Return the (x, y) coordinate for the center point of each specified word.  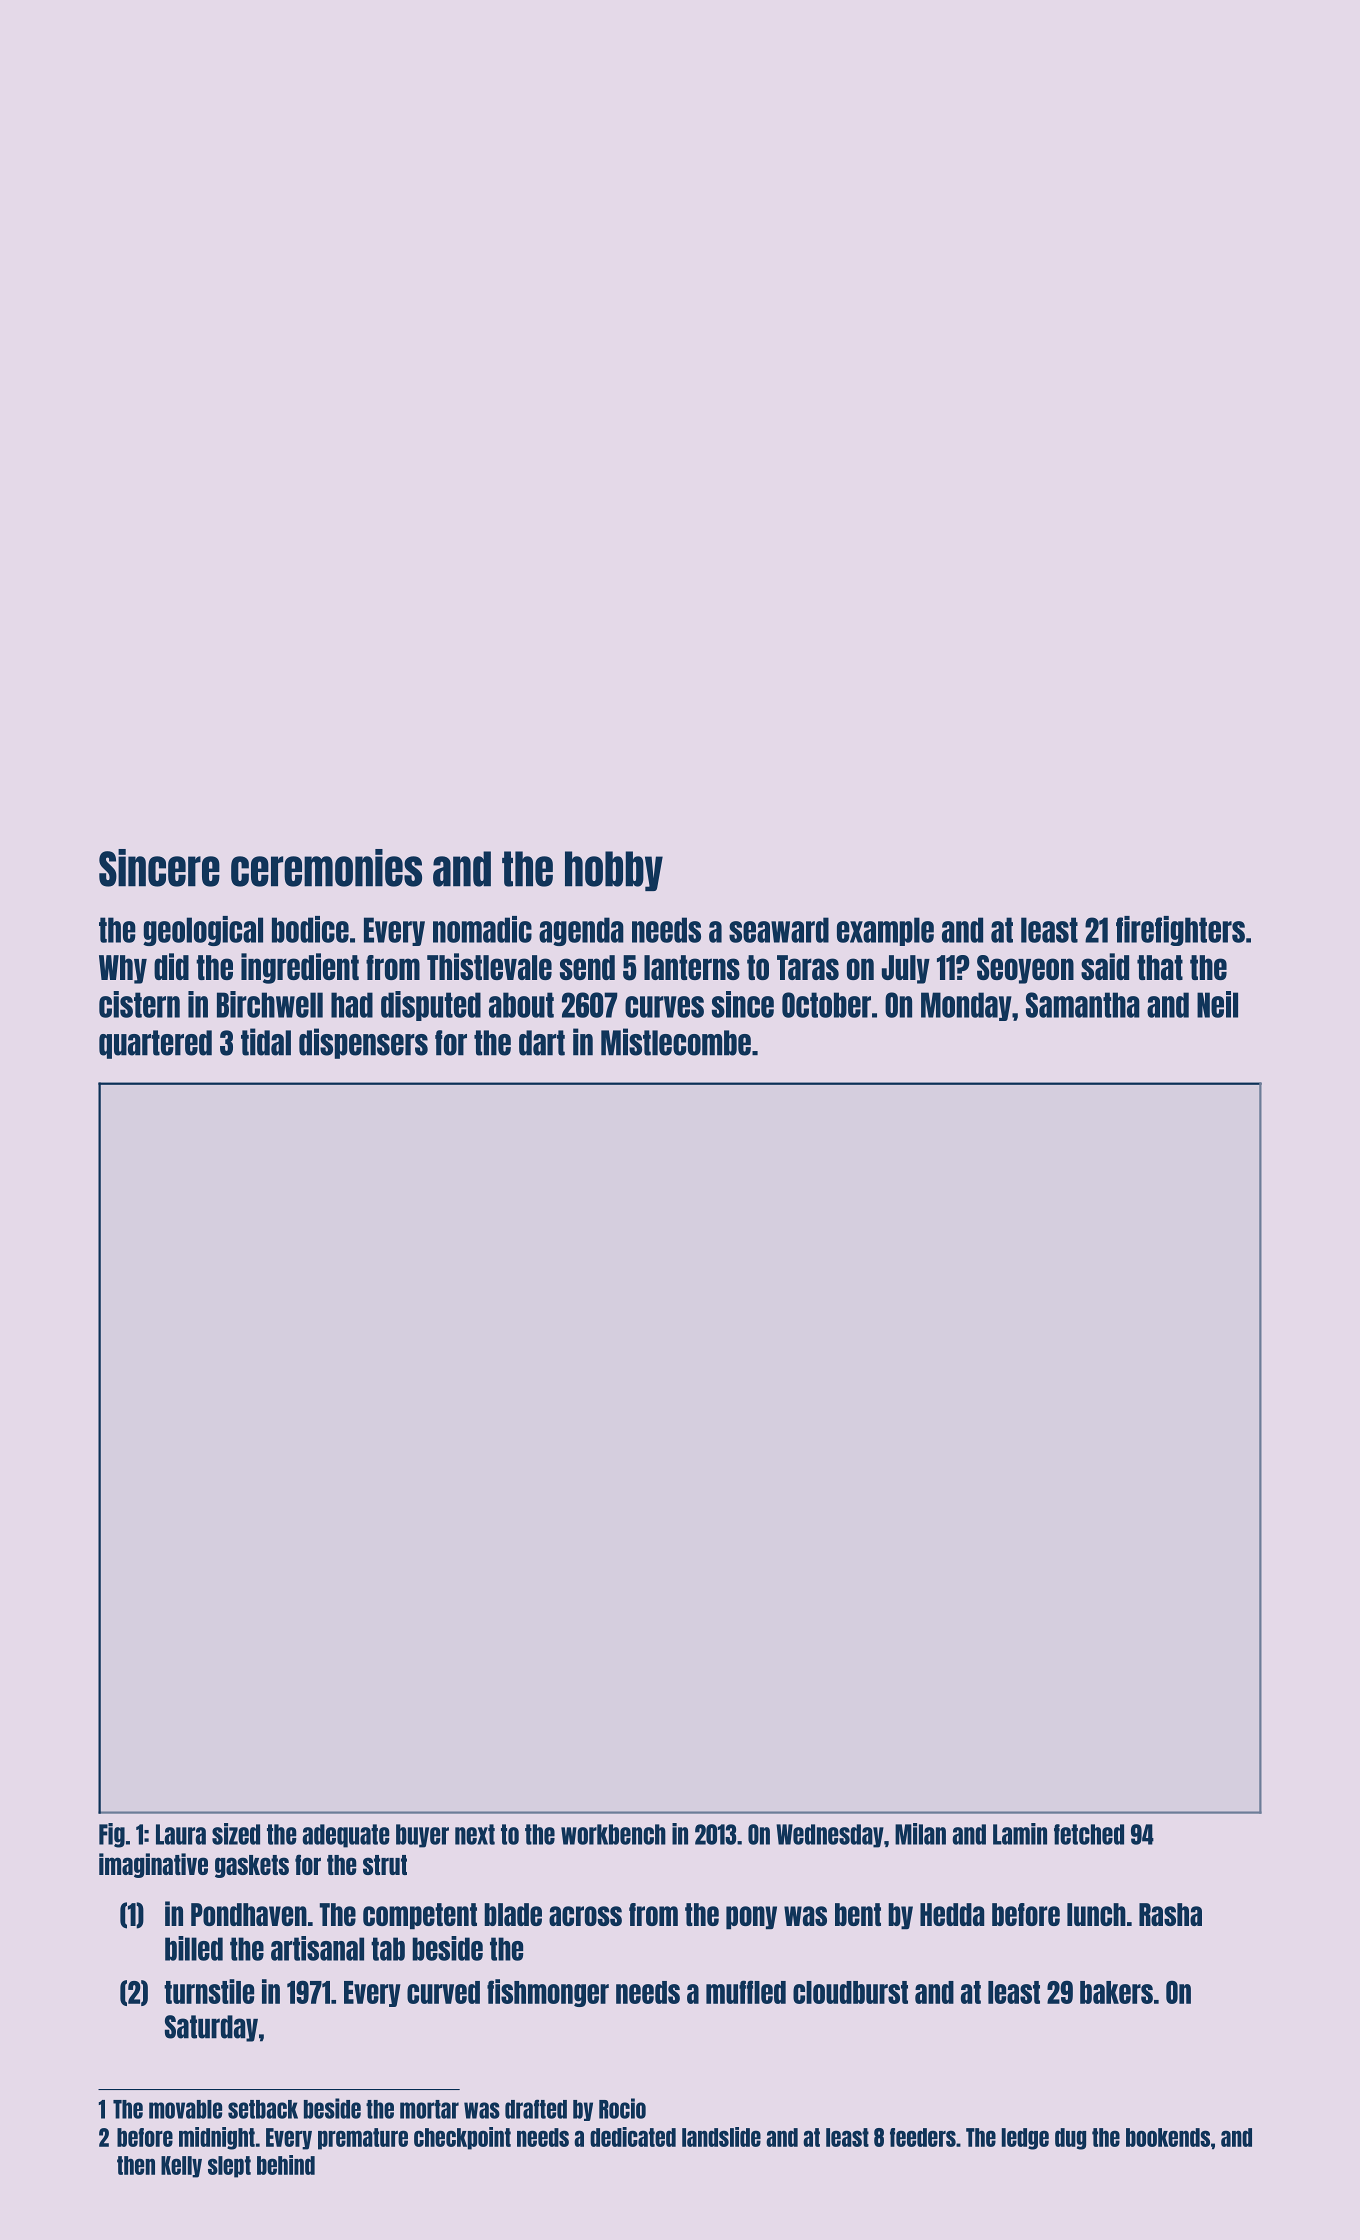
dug (1070, 2139)
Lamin (1020, 1834)
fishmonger (548, 1993)
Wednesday (830, 1836)
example (885, 931)
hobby (614, 871)
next (475, 1834)
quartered (155, 1044)
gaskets (252, 1866)
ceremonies (326, 868)
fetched (1089, 1834)
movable (185, 2109)
